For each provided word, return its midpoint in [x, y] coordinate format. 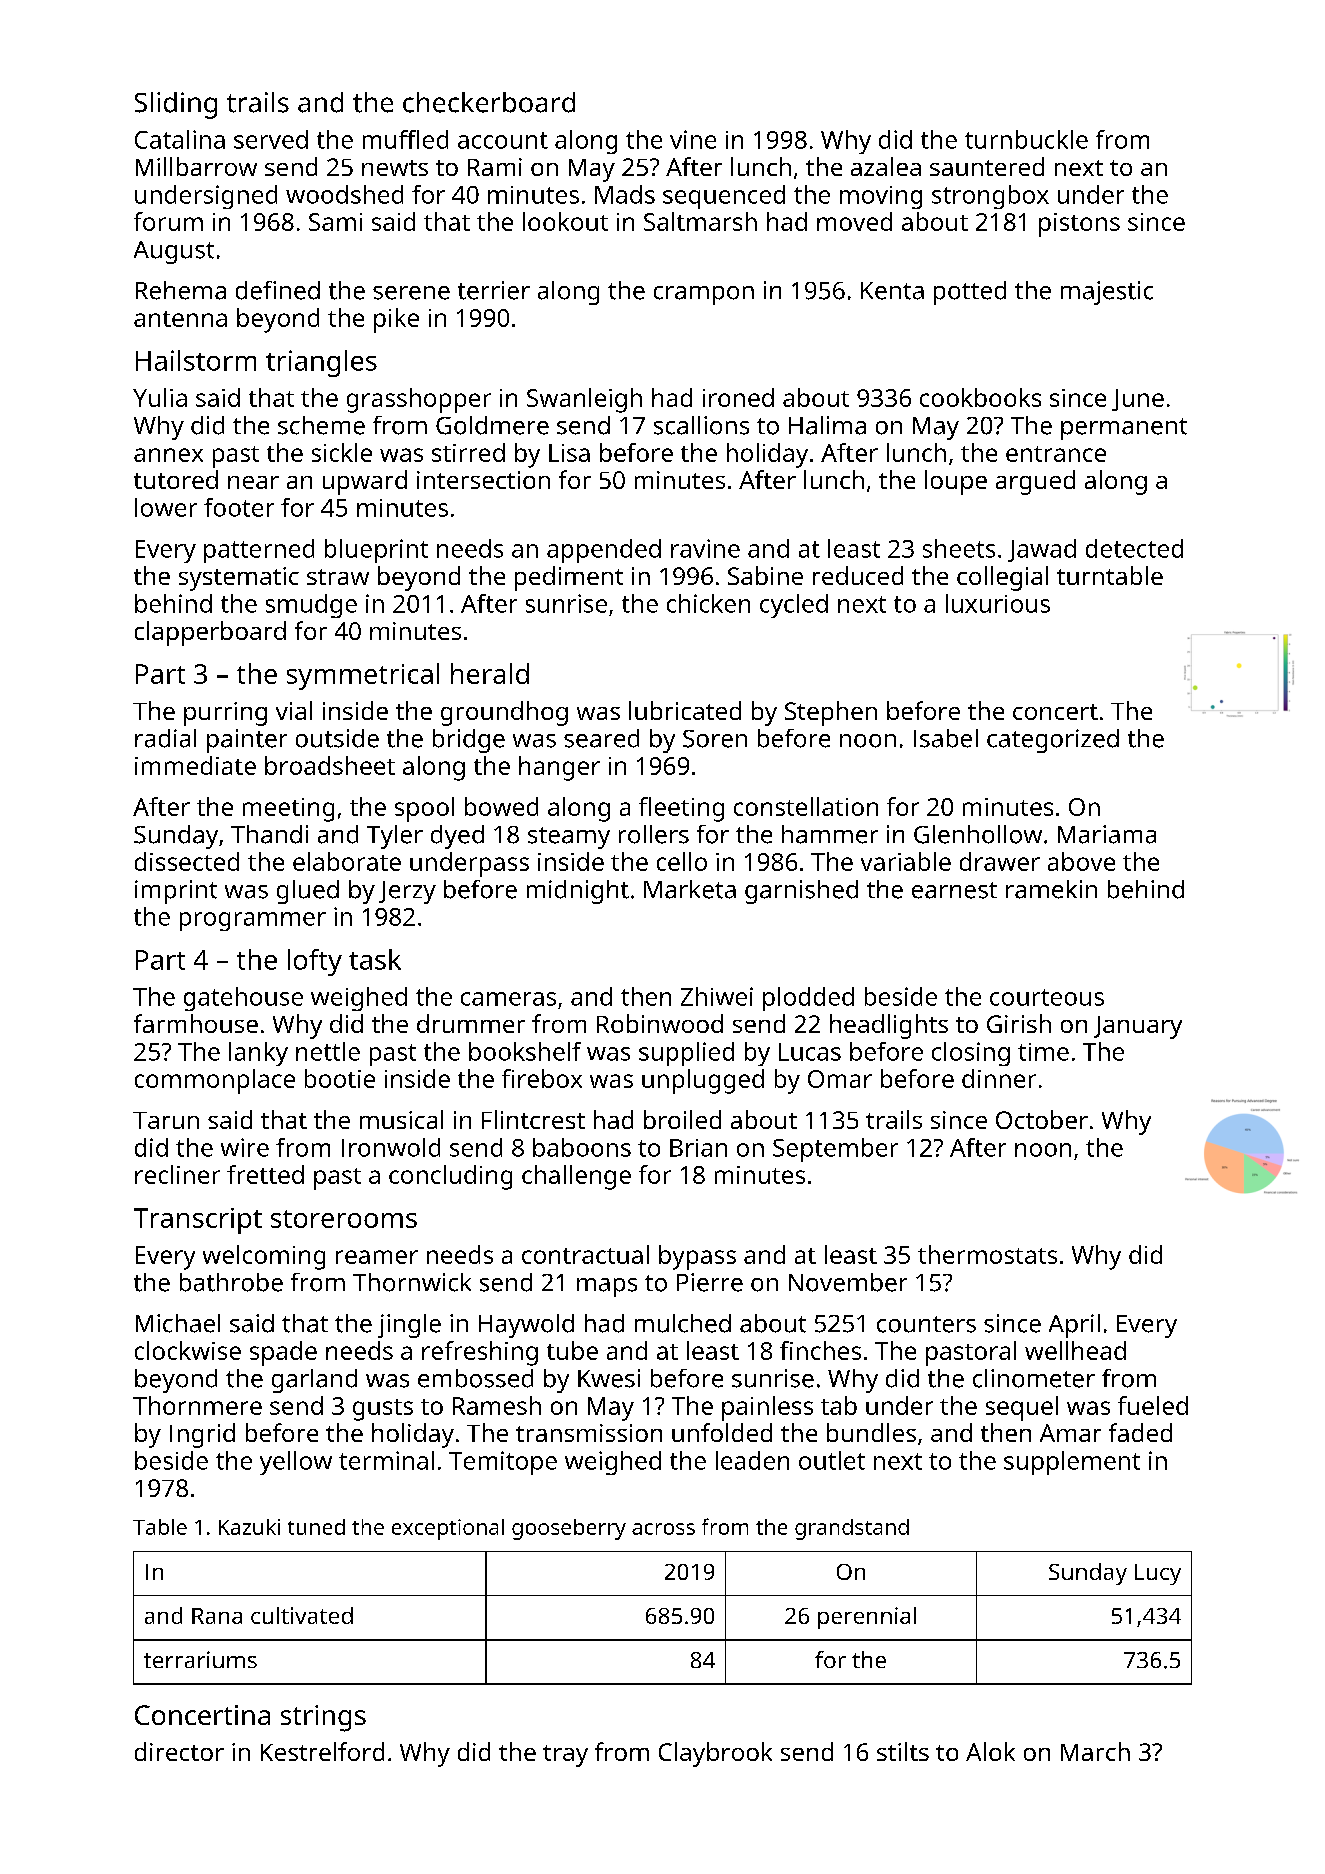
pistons [1079, 225]
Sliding [176, 105]
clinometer [1034, 1378]
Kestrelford [322, 1751]
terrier [494, 290]
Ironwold [391, 1147]
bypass [697, 1257]
